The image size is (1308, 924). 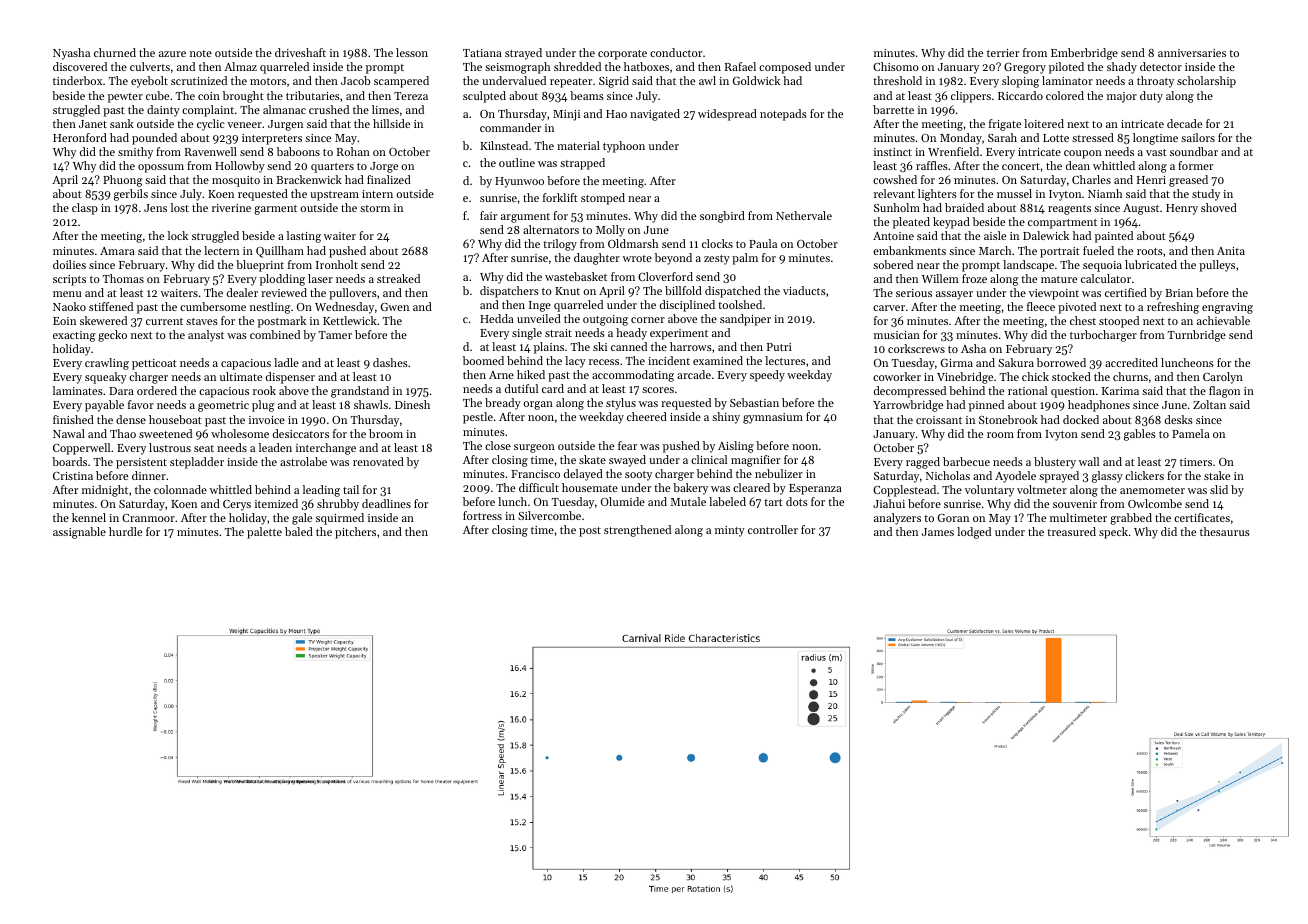 What do you see at coordinates (1084, 54) in the page?
I see `Emberbridge` at bounding box center [1084, 54].
